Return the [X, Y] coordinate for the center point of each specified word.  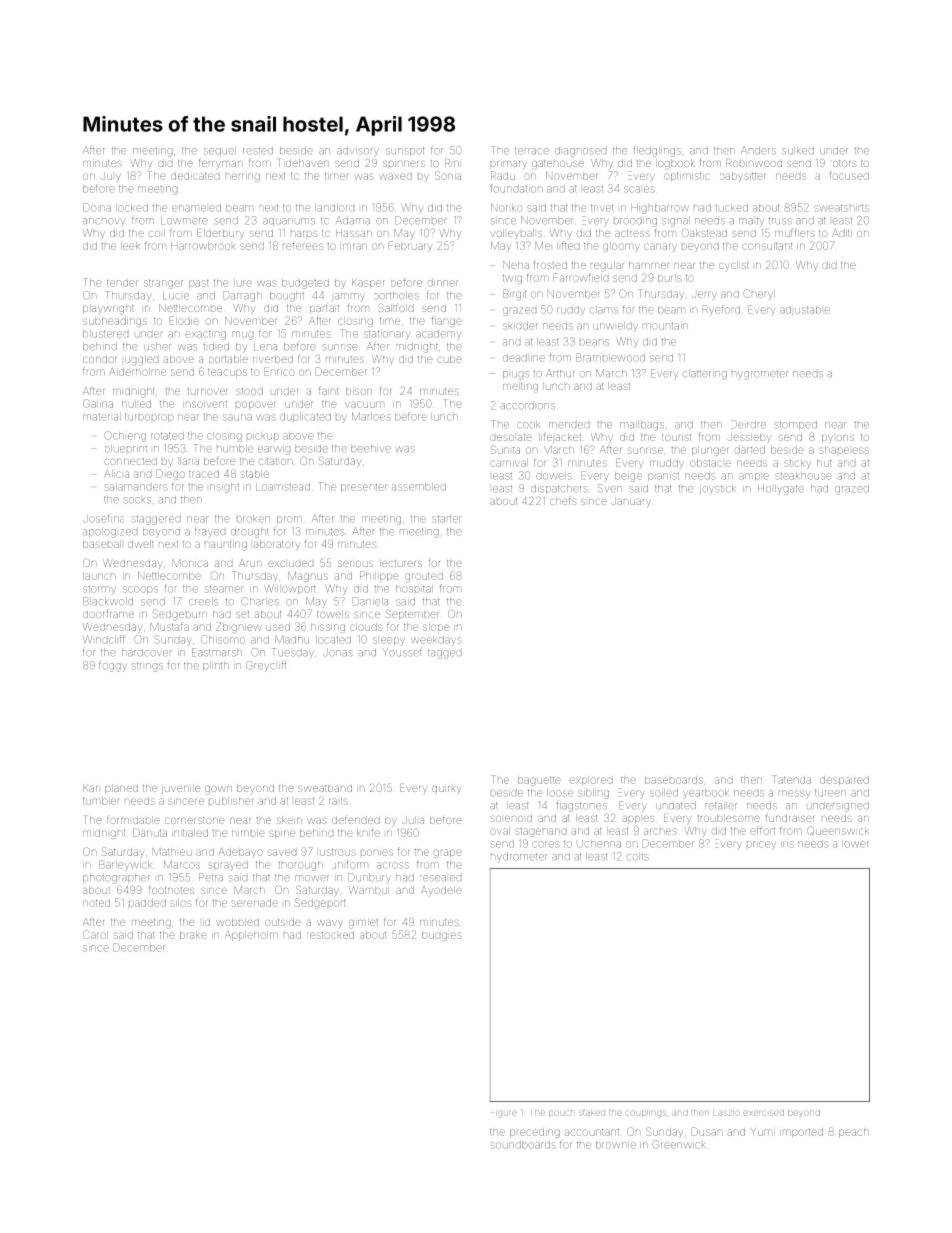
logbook [675, 164]
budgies [442, 936]
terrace [532, 151]
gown [218, 790]
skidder [520, 326]
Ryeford [721, 310]
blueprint [126, 449]
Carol [95, 934]
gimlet [363, 923]
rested [258, 151]
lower [855, 844]
